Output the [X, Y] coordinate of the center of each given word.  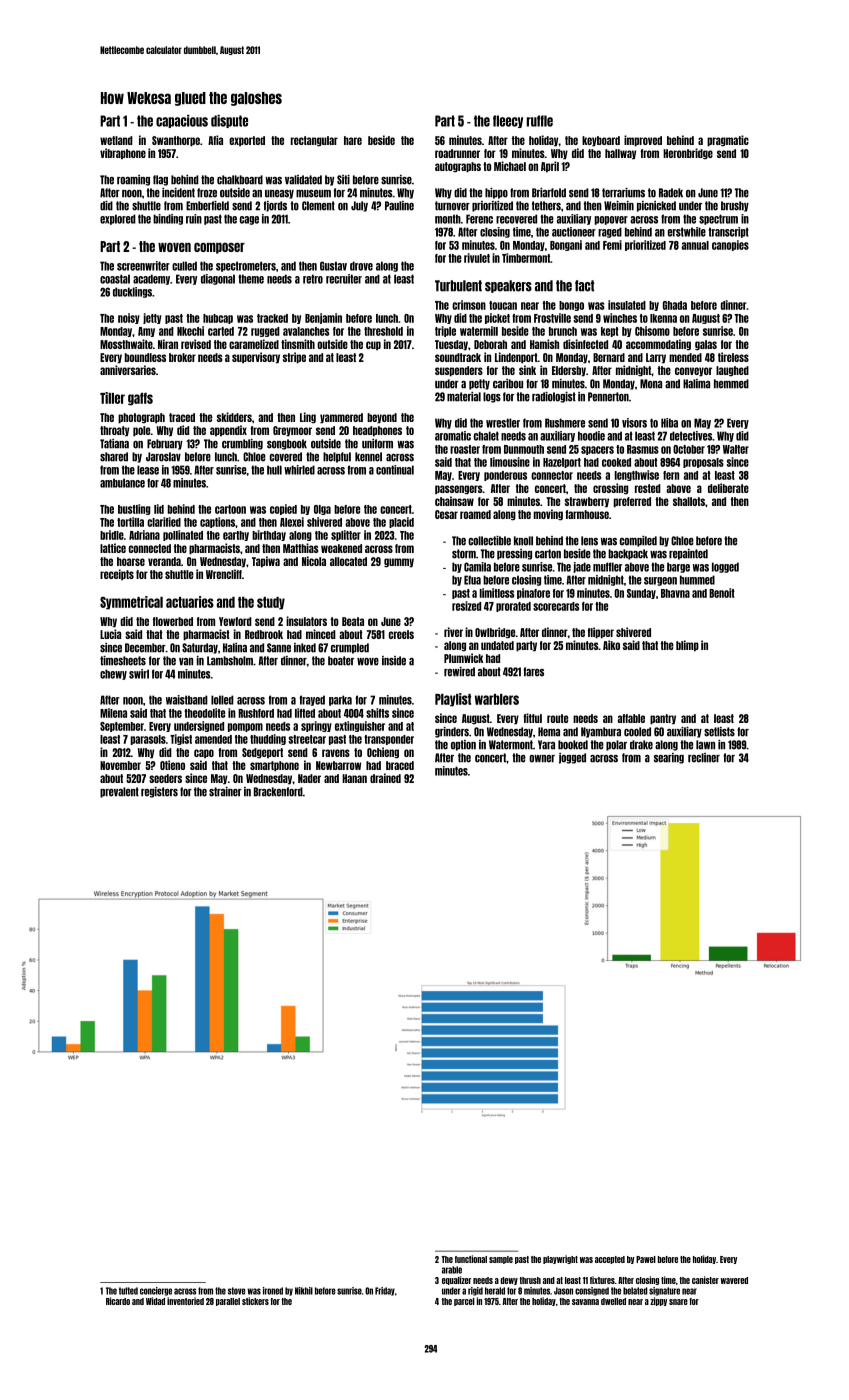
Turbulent [458, 286]
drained [385, 778]
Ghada [675, 305]
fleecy [508, 121]
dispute [229, 121]
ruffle [540, 121]
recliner [704, 758]
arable [452, 1270]
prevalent [119, 792]
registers [159, 792]
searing [669, 758]
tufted [128, 1291]
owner [542, 759]
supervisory [256, 358]
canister [705, 1280]
